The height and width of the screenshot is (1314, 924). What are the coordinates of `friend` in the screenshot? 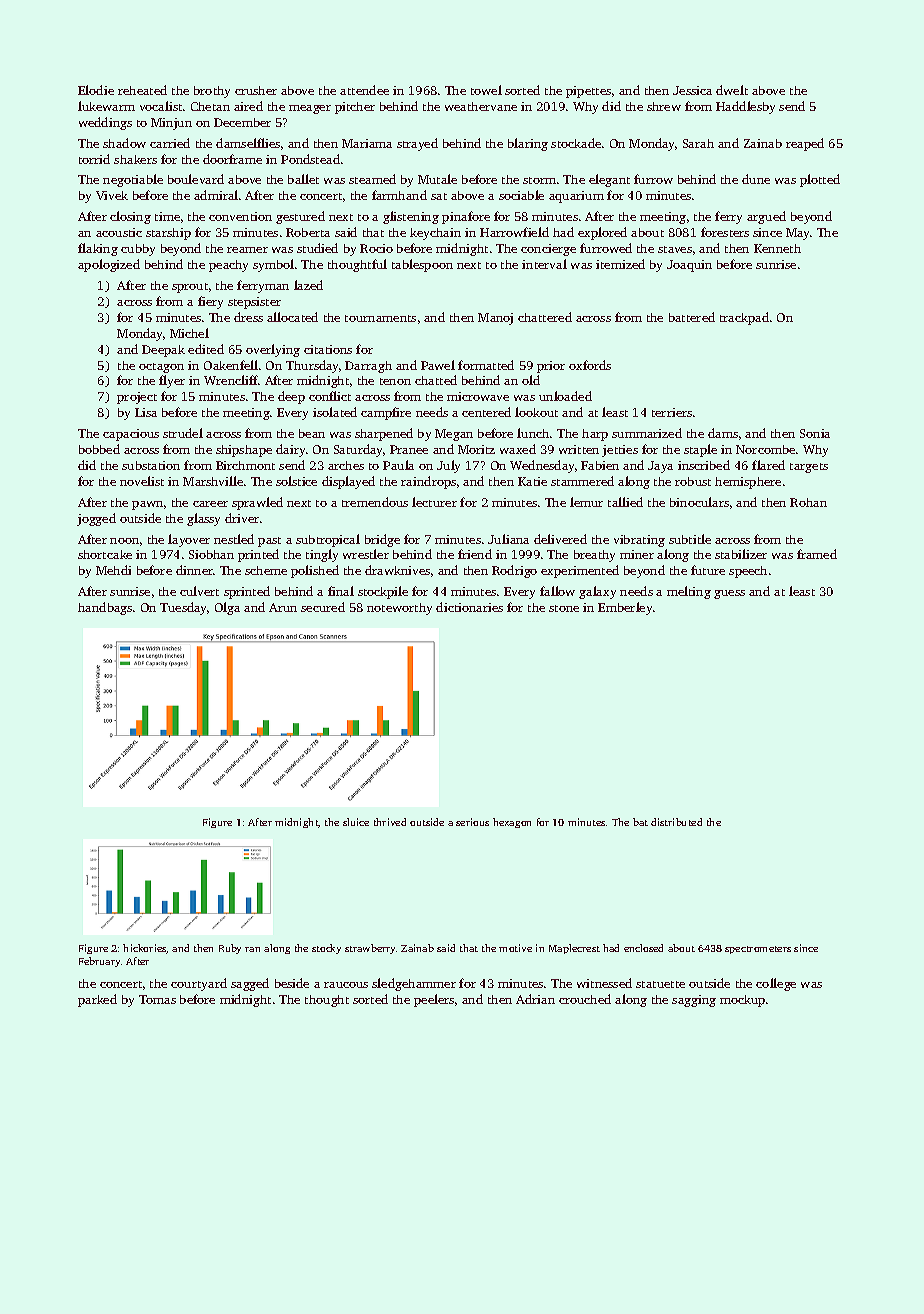 It's located at (475, 554).
